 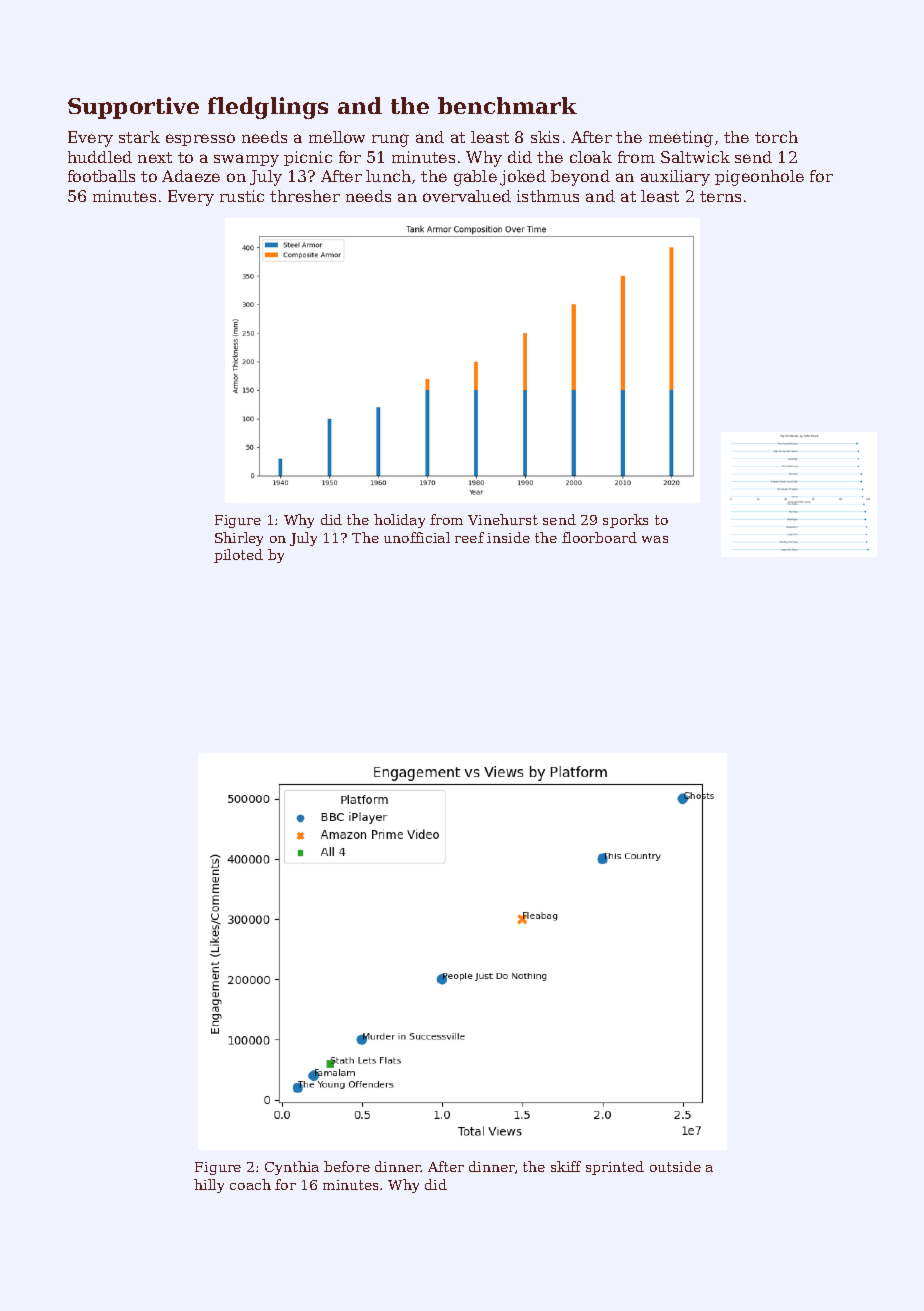 What do you see at coordinates (599, 537) in the screenshot?
I see `floorboard` at bounding box center [599, 537].
